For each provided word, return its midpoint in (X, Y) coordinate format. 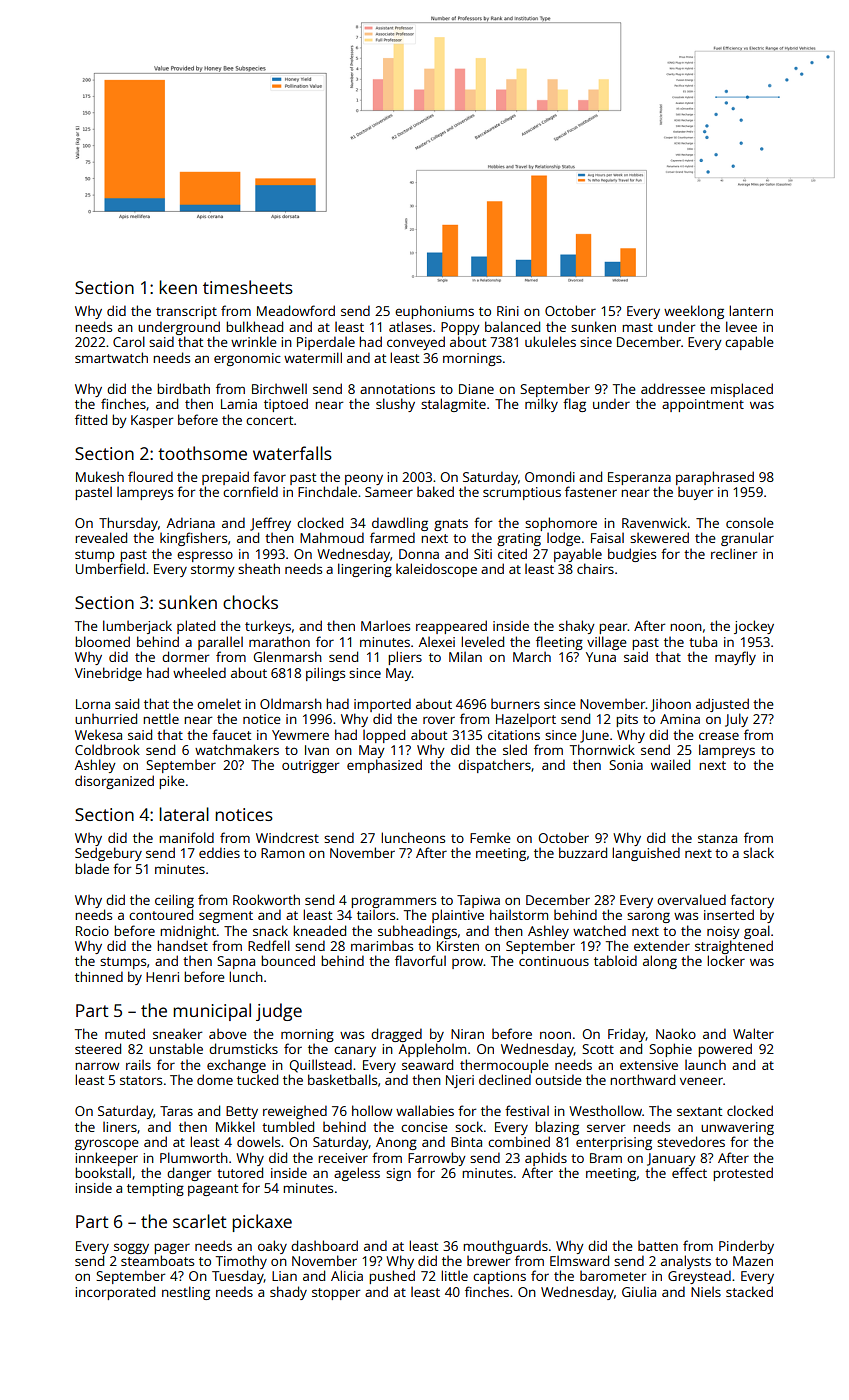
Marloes (385, 626)
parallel (220, 643)
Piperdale (326, 343)
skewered (659, 537)
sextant (699, 1111)
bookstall (103, 1172)
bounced (288, 960)
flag (574, 405)
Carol (129, 341)
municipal (212, 1012)
